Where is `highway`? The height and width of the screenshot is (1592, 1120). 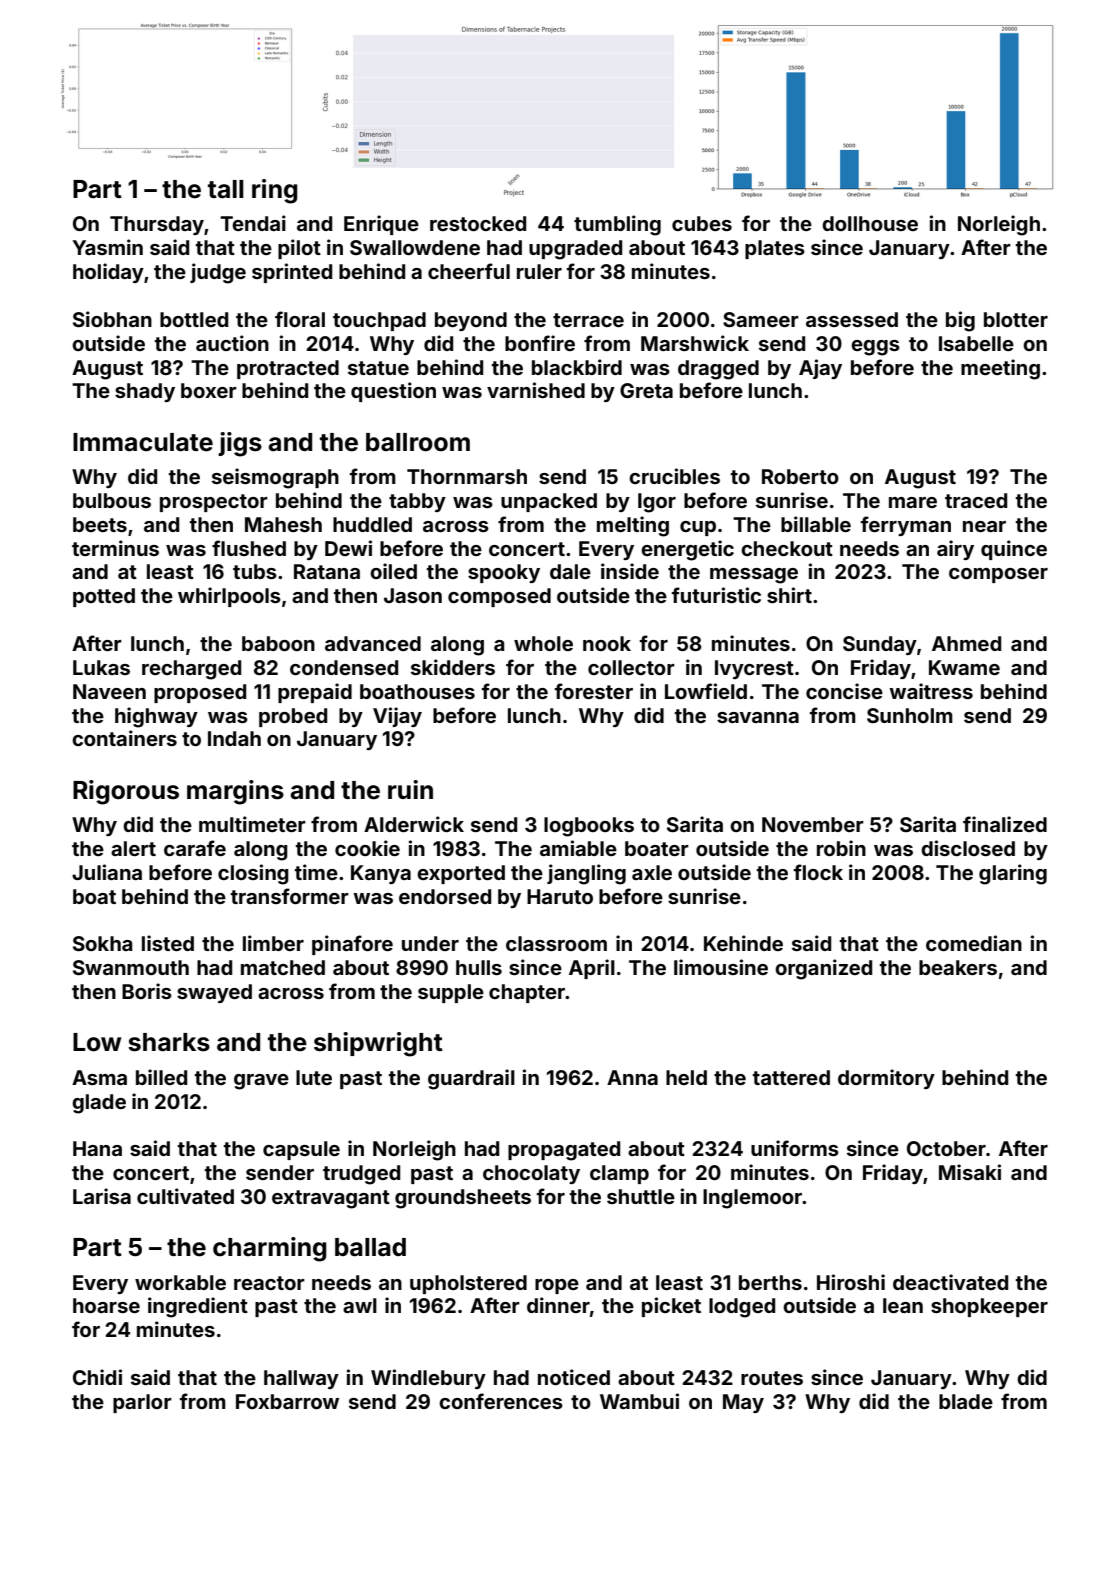 highway is located at coordinates (156, 717).
